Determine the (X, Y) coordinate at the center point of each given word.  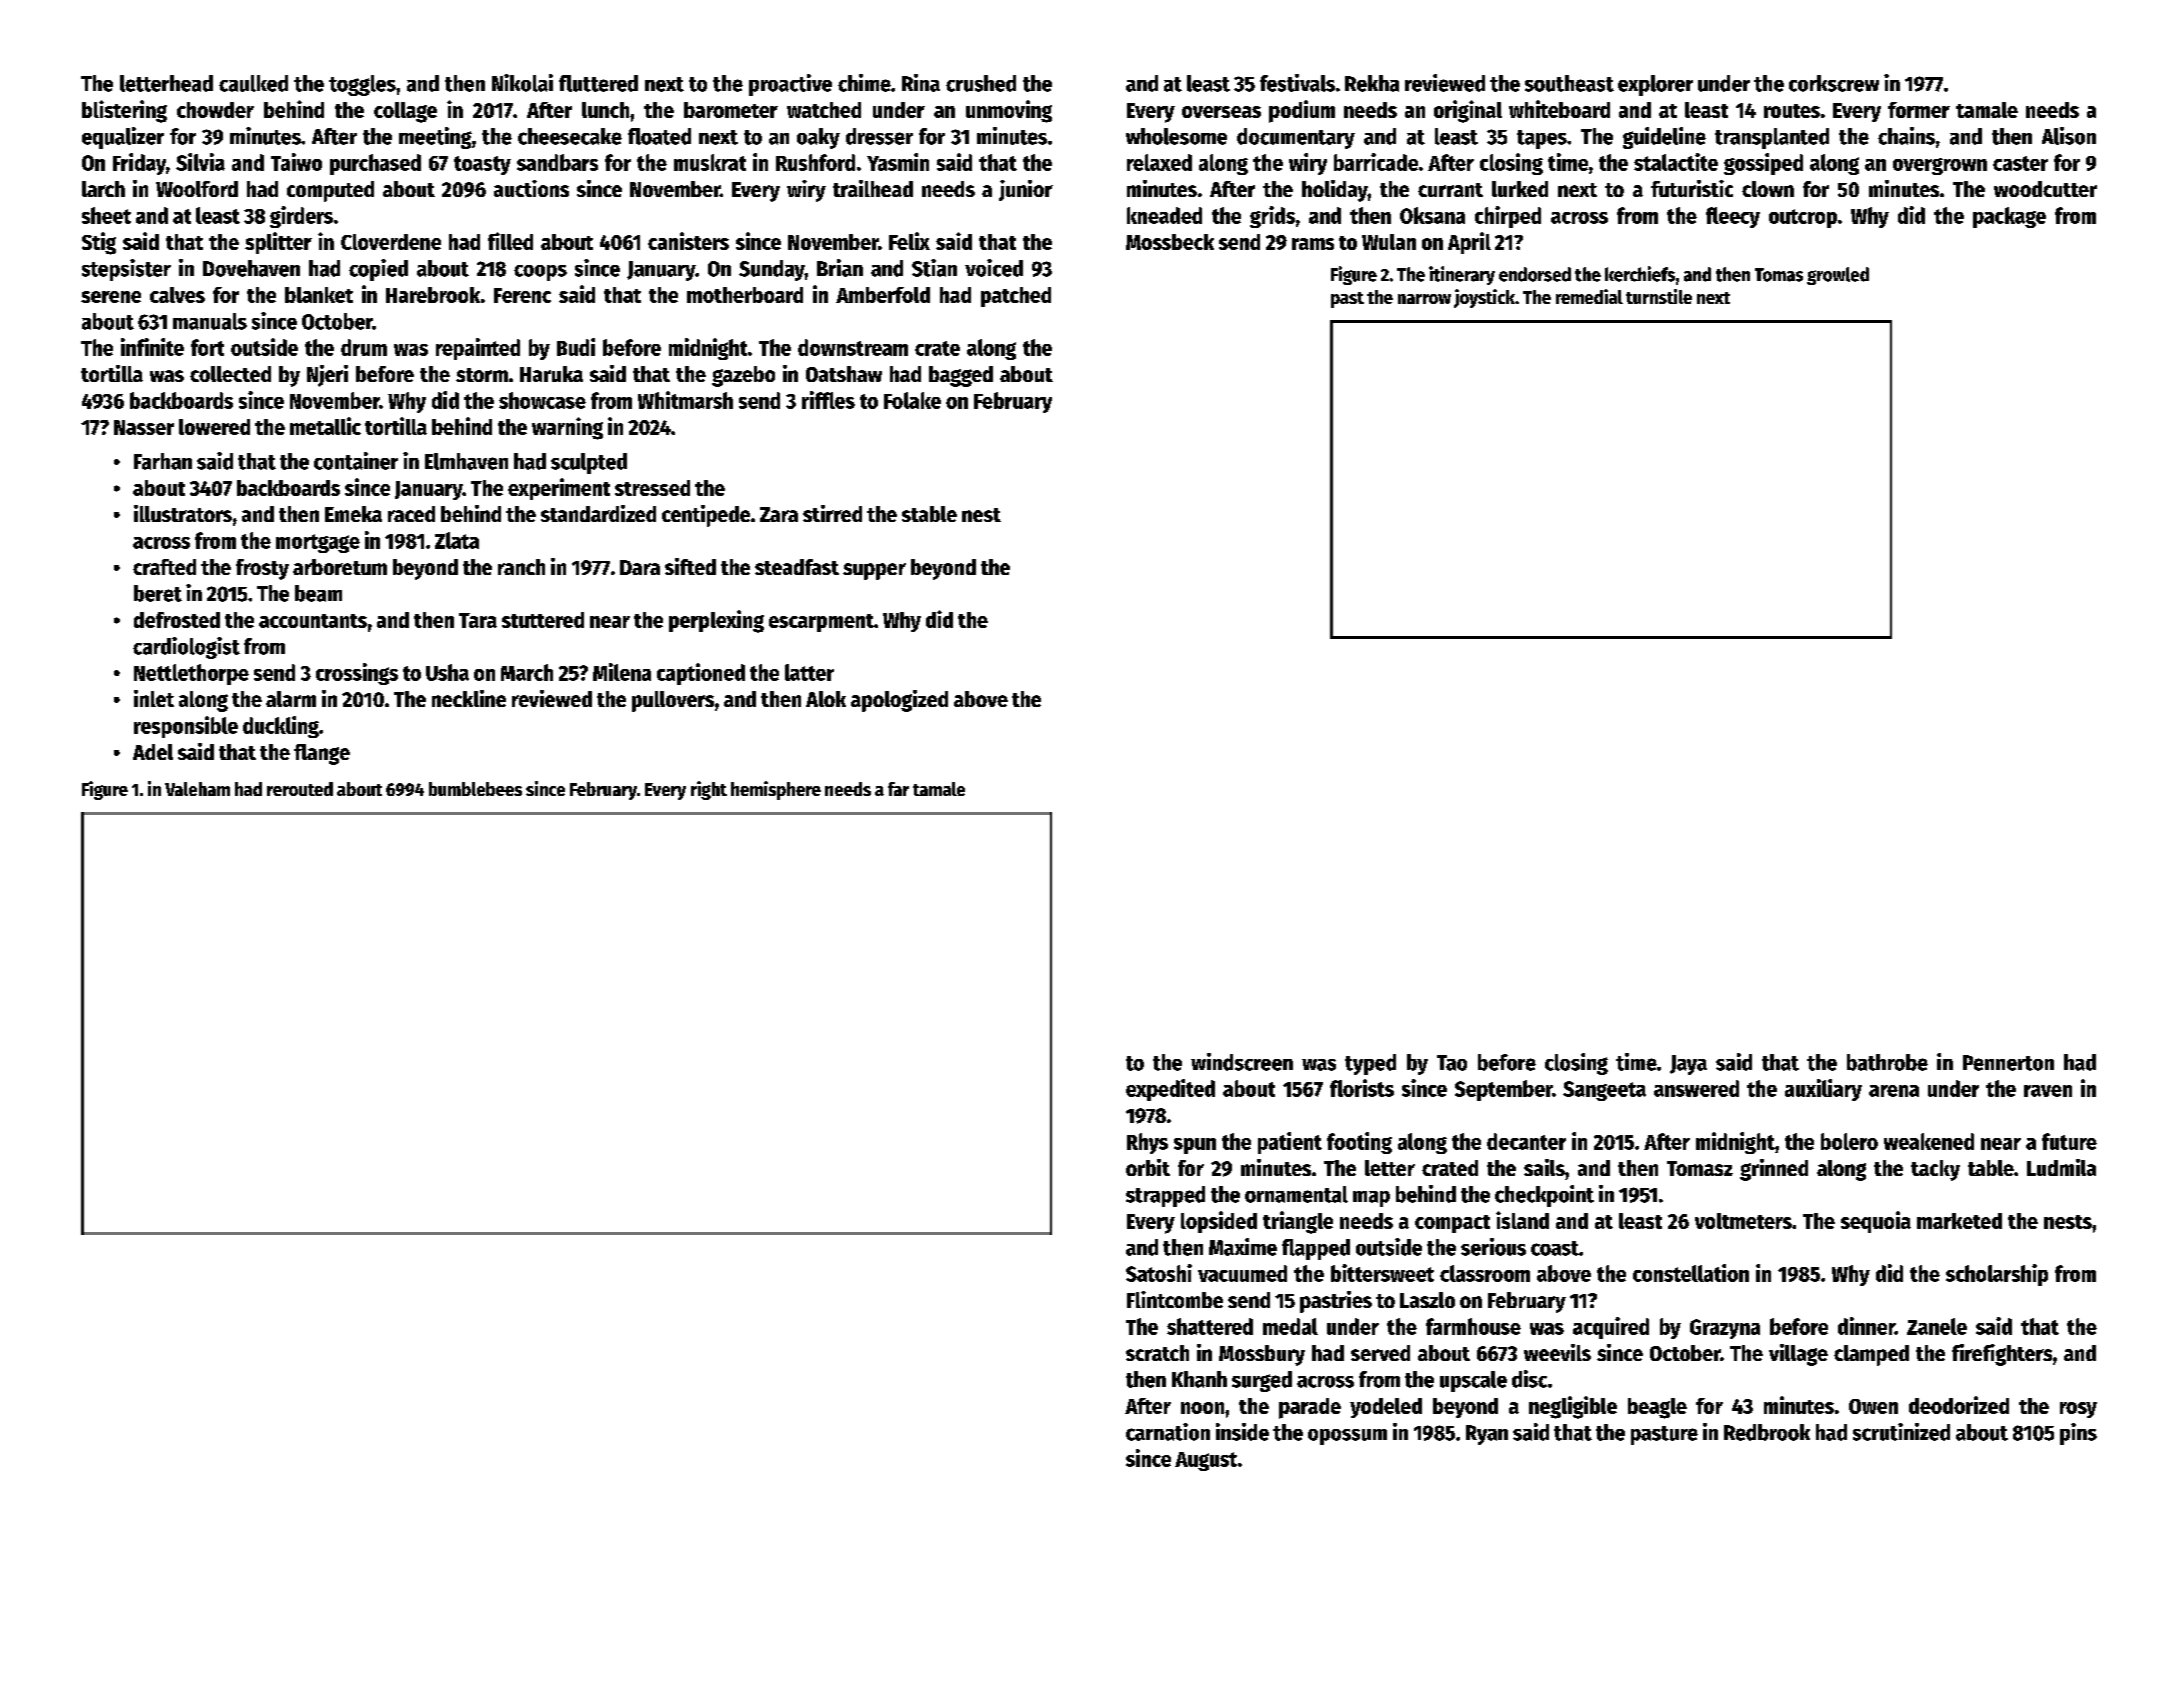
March (527, 672)
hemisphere (776, 790)
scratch (1157, 1353)
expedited (1170, 1090)
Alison (2069, 136)
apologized (899, 701)
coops (540, 273)
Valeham (197, 789)
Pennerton (2008, 1063)
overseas (1221, 112)
